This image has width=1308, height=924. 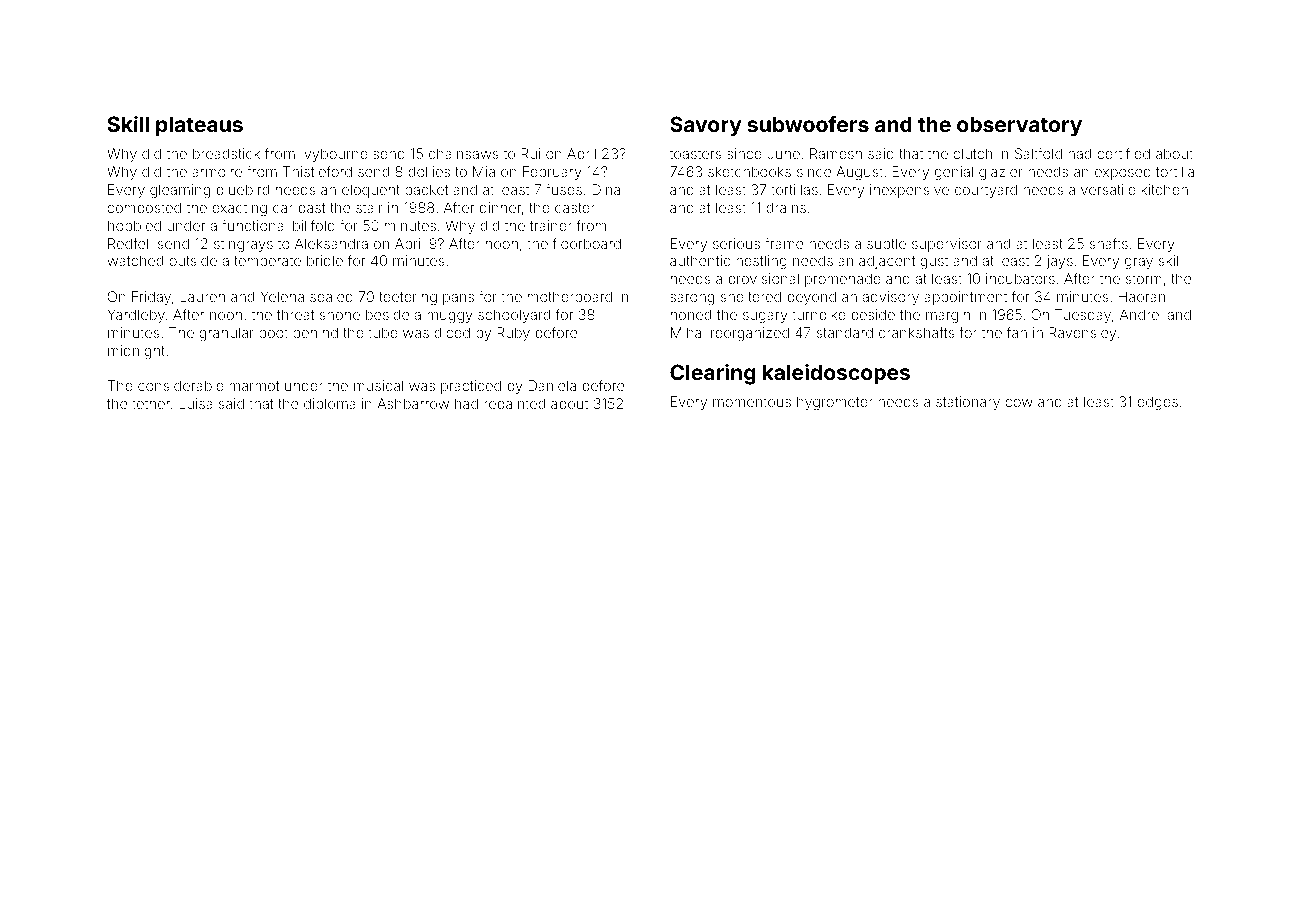 I want to click on sketchbooks, so click(x=749, y=171).
